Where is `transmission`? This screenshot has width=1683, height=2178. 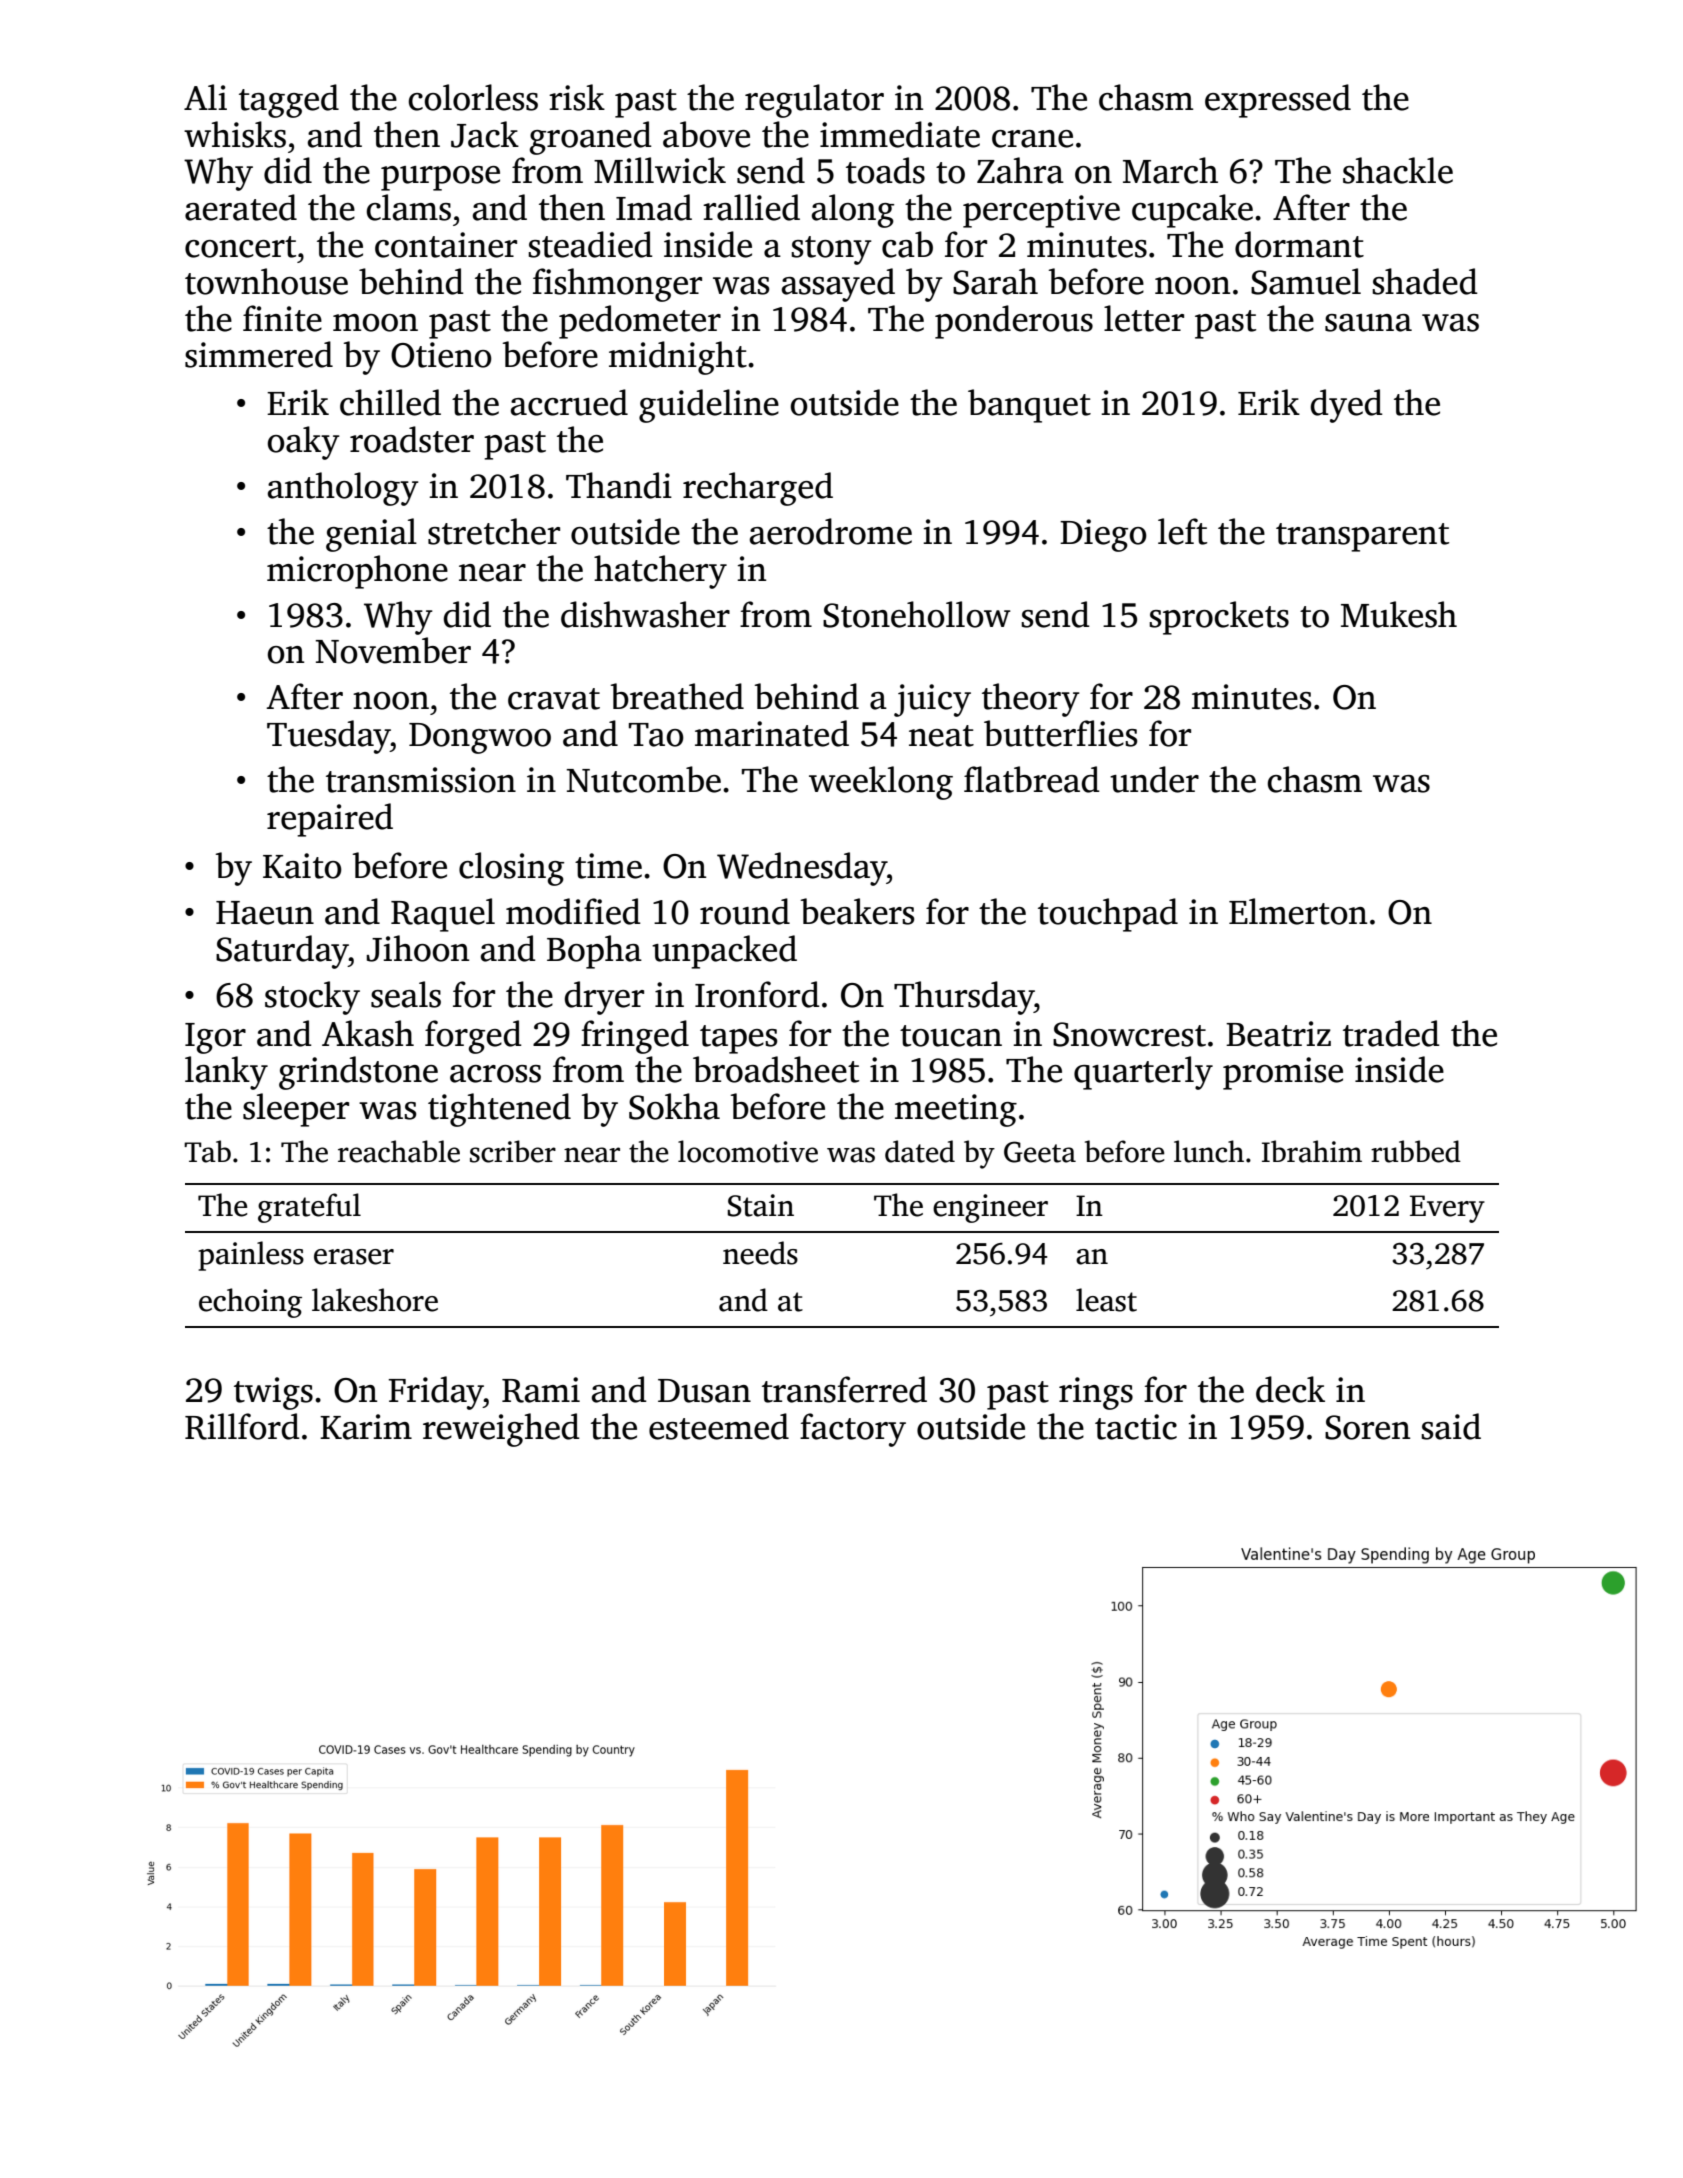 transmission is located at coordinates (421, 780).
